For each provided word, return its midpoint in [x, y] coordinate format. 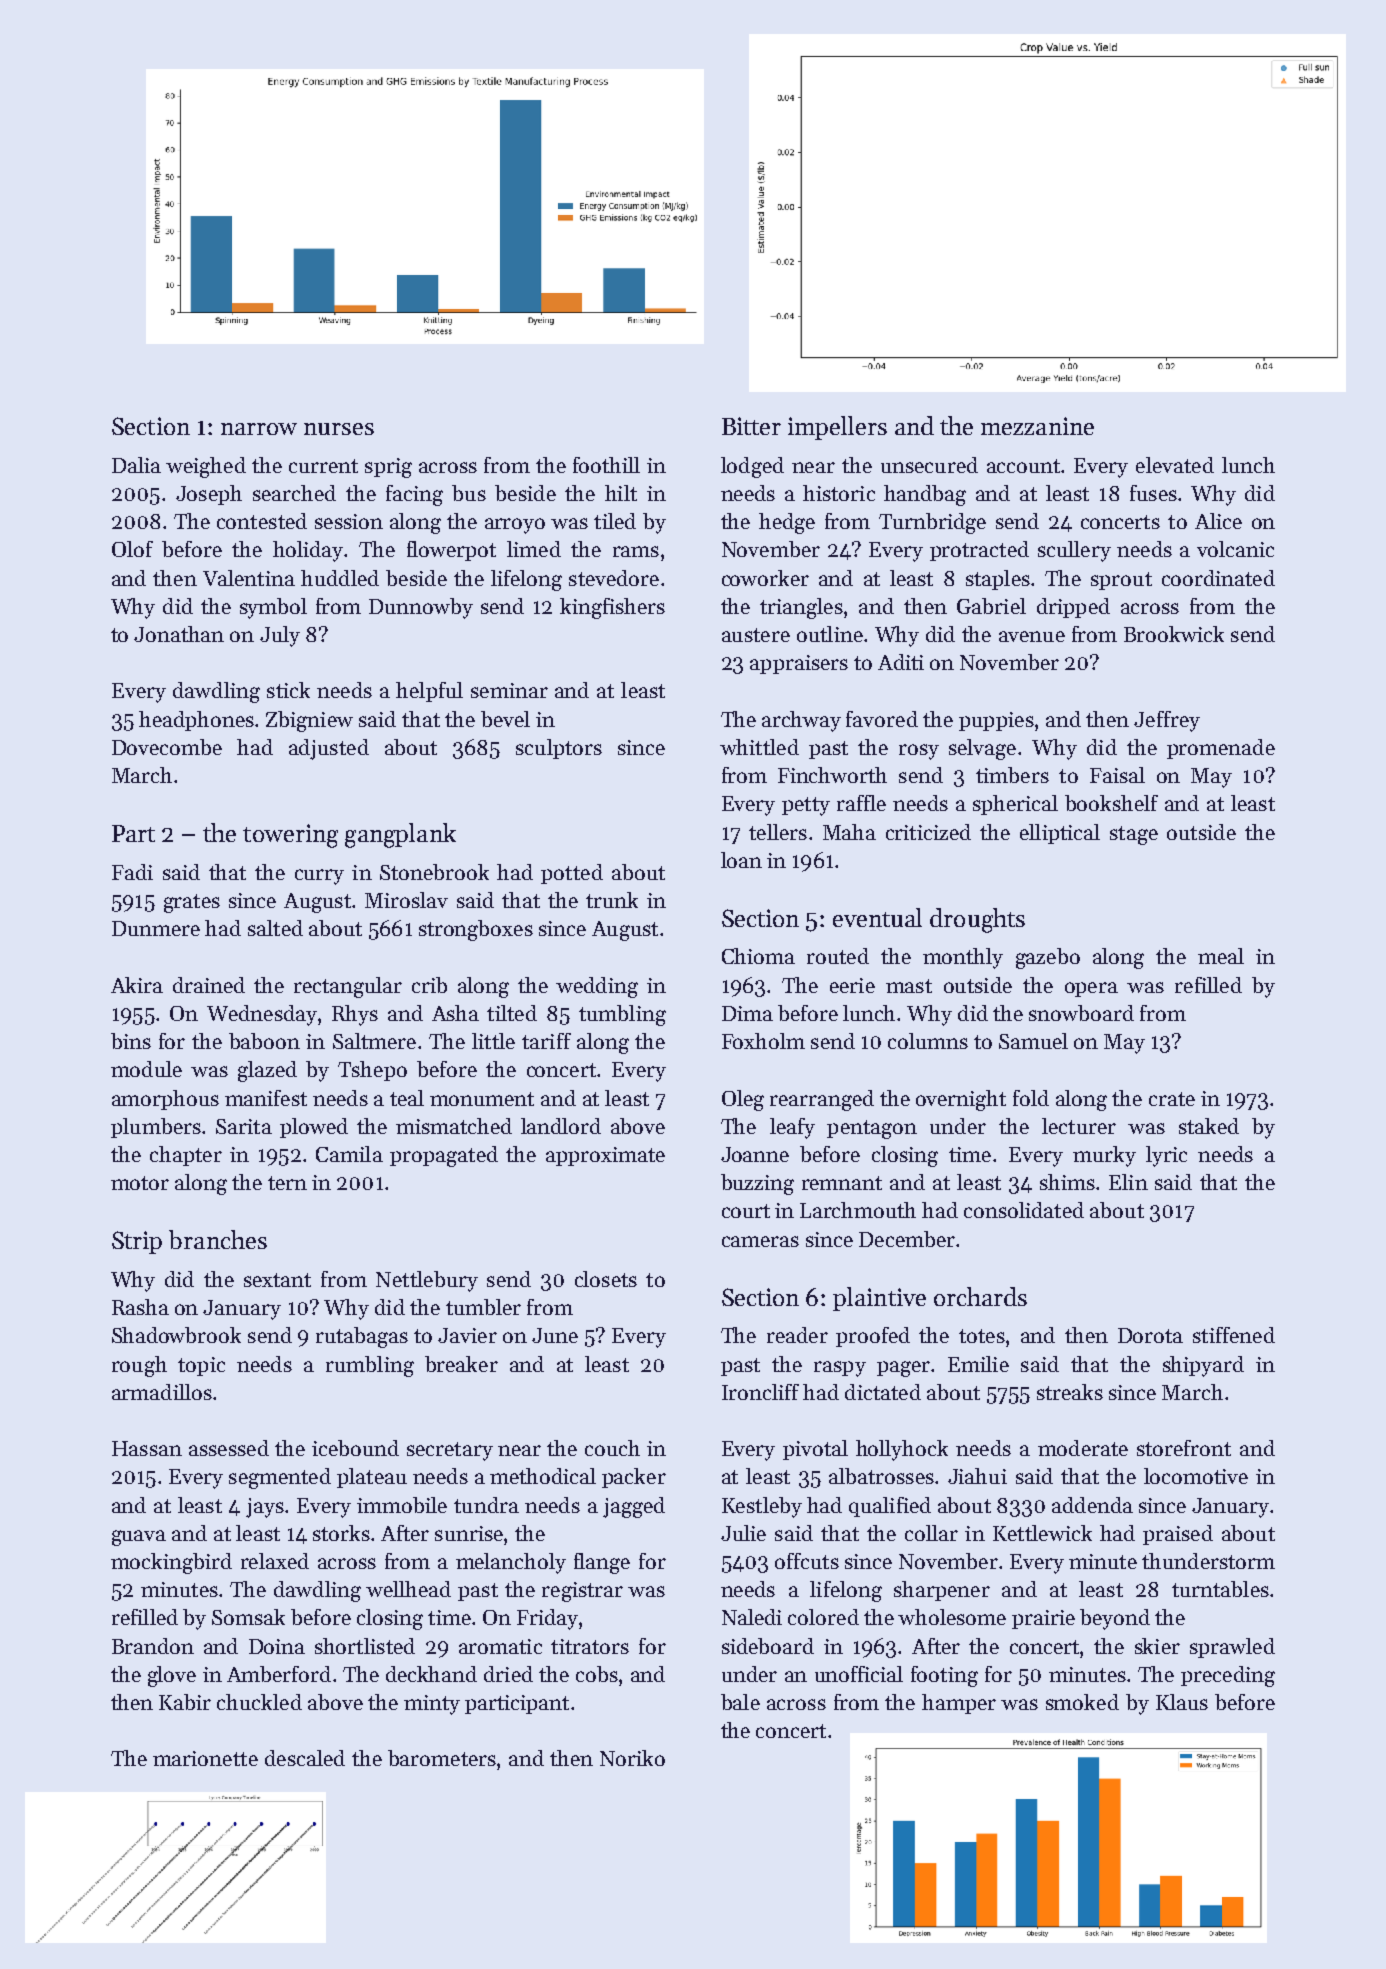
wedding [597, 987]
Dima [747, 1013]
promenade [1221, 749]
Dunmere [156, 928]
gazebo [1048, 958]
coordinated [1218, 578]
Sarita [244, 1126]
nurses [339, 429]
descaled [305, 1758]
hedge [787, 523]
